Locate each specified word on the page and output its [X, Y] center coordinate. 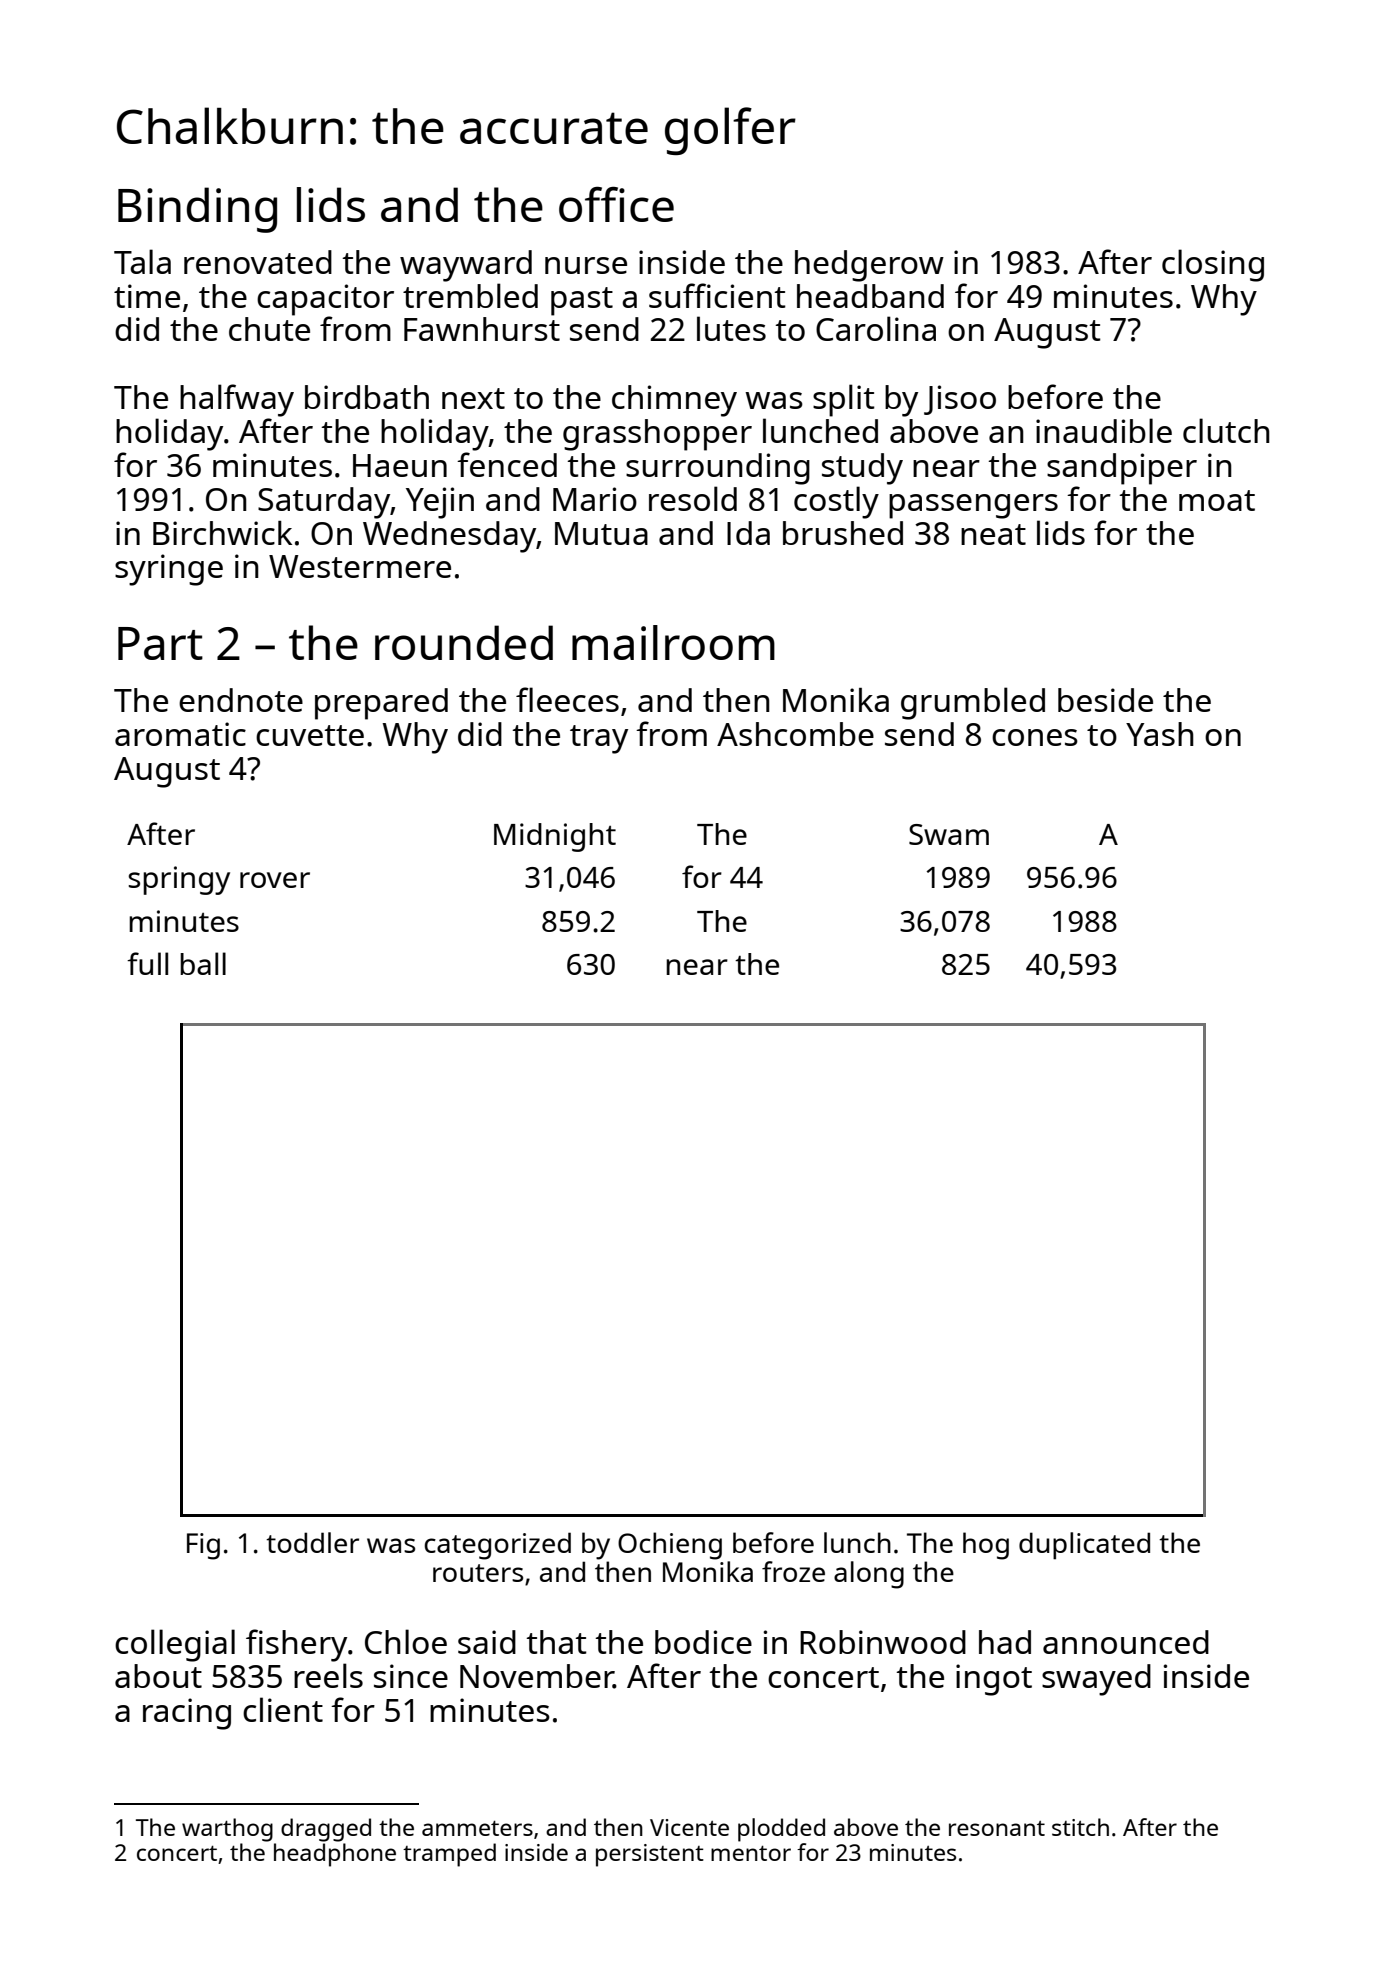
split [844, 400]
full [147, 963]
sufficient [717, 295]
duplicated [1084, 1546]
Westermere [360, 566]
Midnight [555, 837]
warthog [227, 1830]
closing [1213, 265]
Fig [203, 1546]
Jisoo [960, 400]
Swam [949, 834]
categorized [498, 1546]
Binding [197, 210]
